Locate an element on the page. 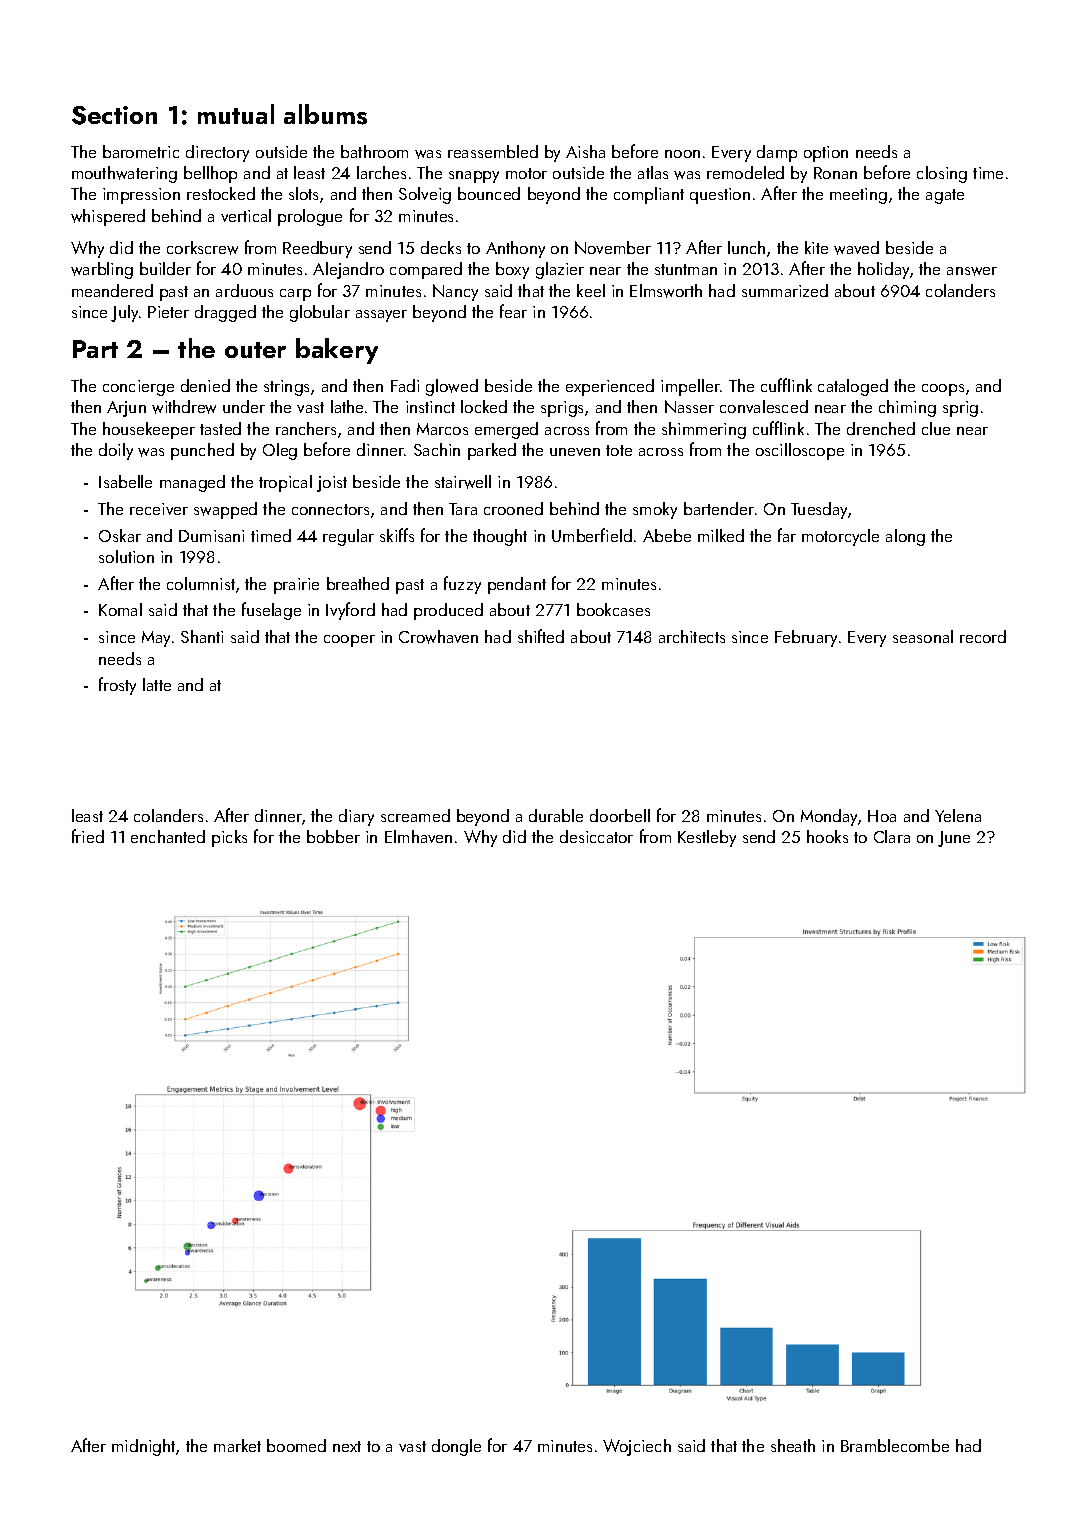  midnight is located at coordinates (143, 1447).
